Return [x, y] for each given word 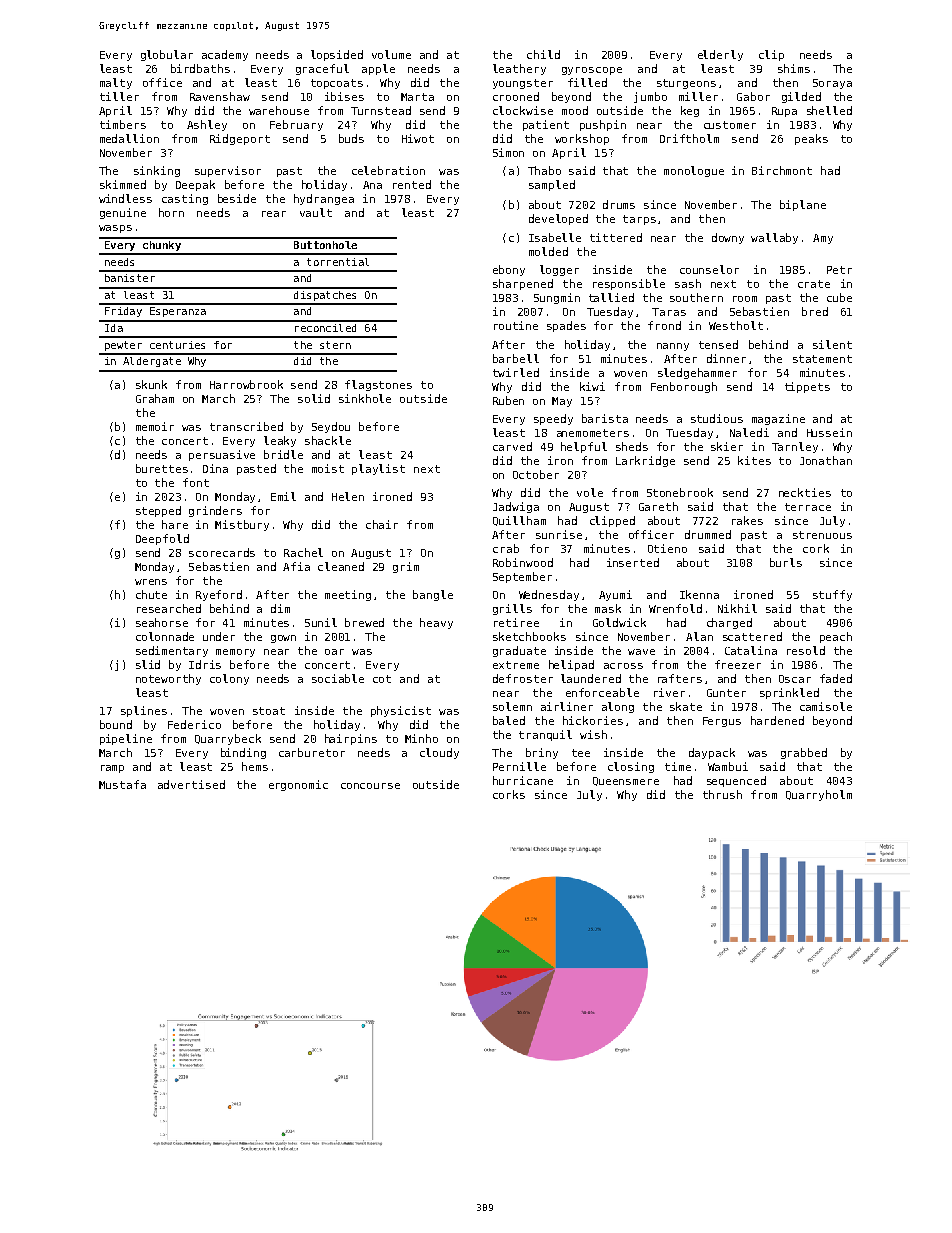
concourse [370, 786]
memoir [155, 426]
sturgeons [686, 84]
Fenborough [684, 387]
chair [382, 524]
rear [274, 214]
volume [391, 54]
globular [167, 55]
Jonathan [826, 460]
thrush [722, 794]
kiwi [592, 386]
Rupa [784, 112]
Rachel [303, 552]
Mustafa [122, 784]
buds [351, 138]
